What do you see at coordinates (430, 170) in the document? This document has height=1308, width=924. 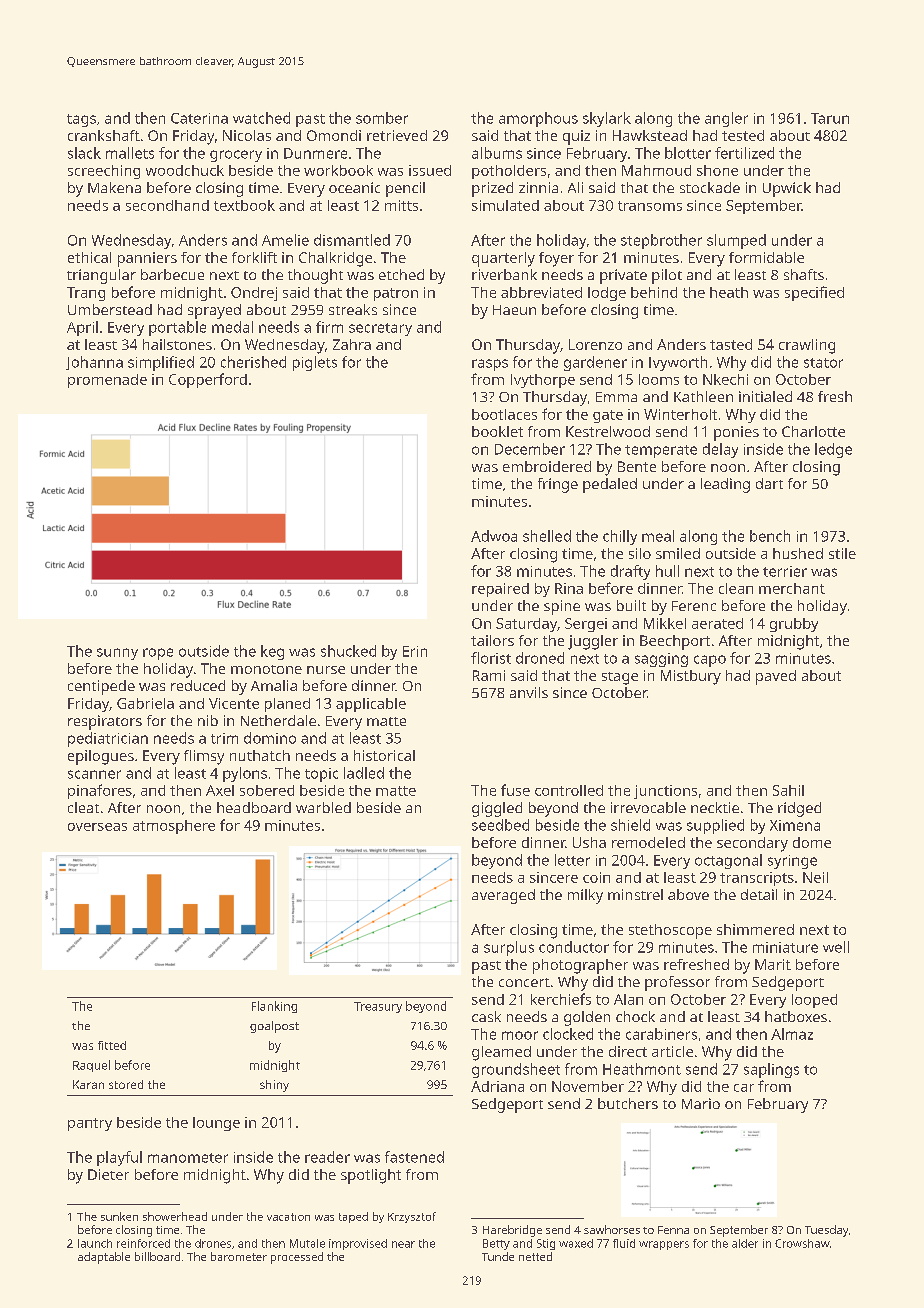 I see `issued` at bounding box center [430, 170].
